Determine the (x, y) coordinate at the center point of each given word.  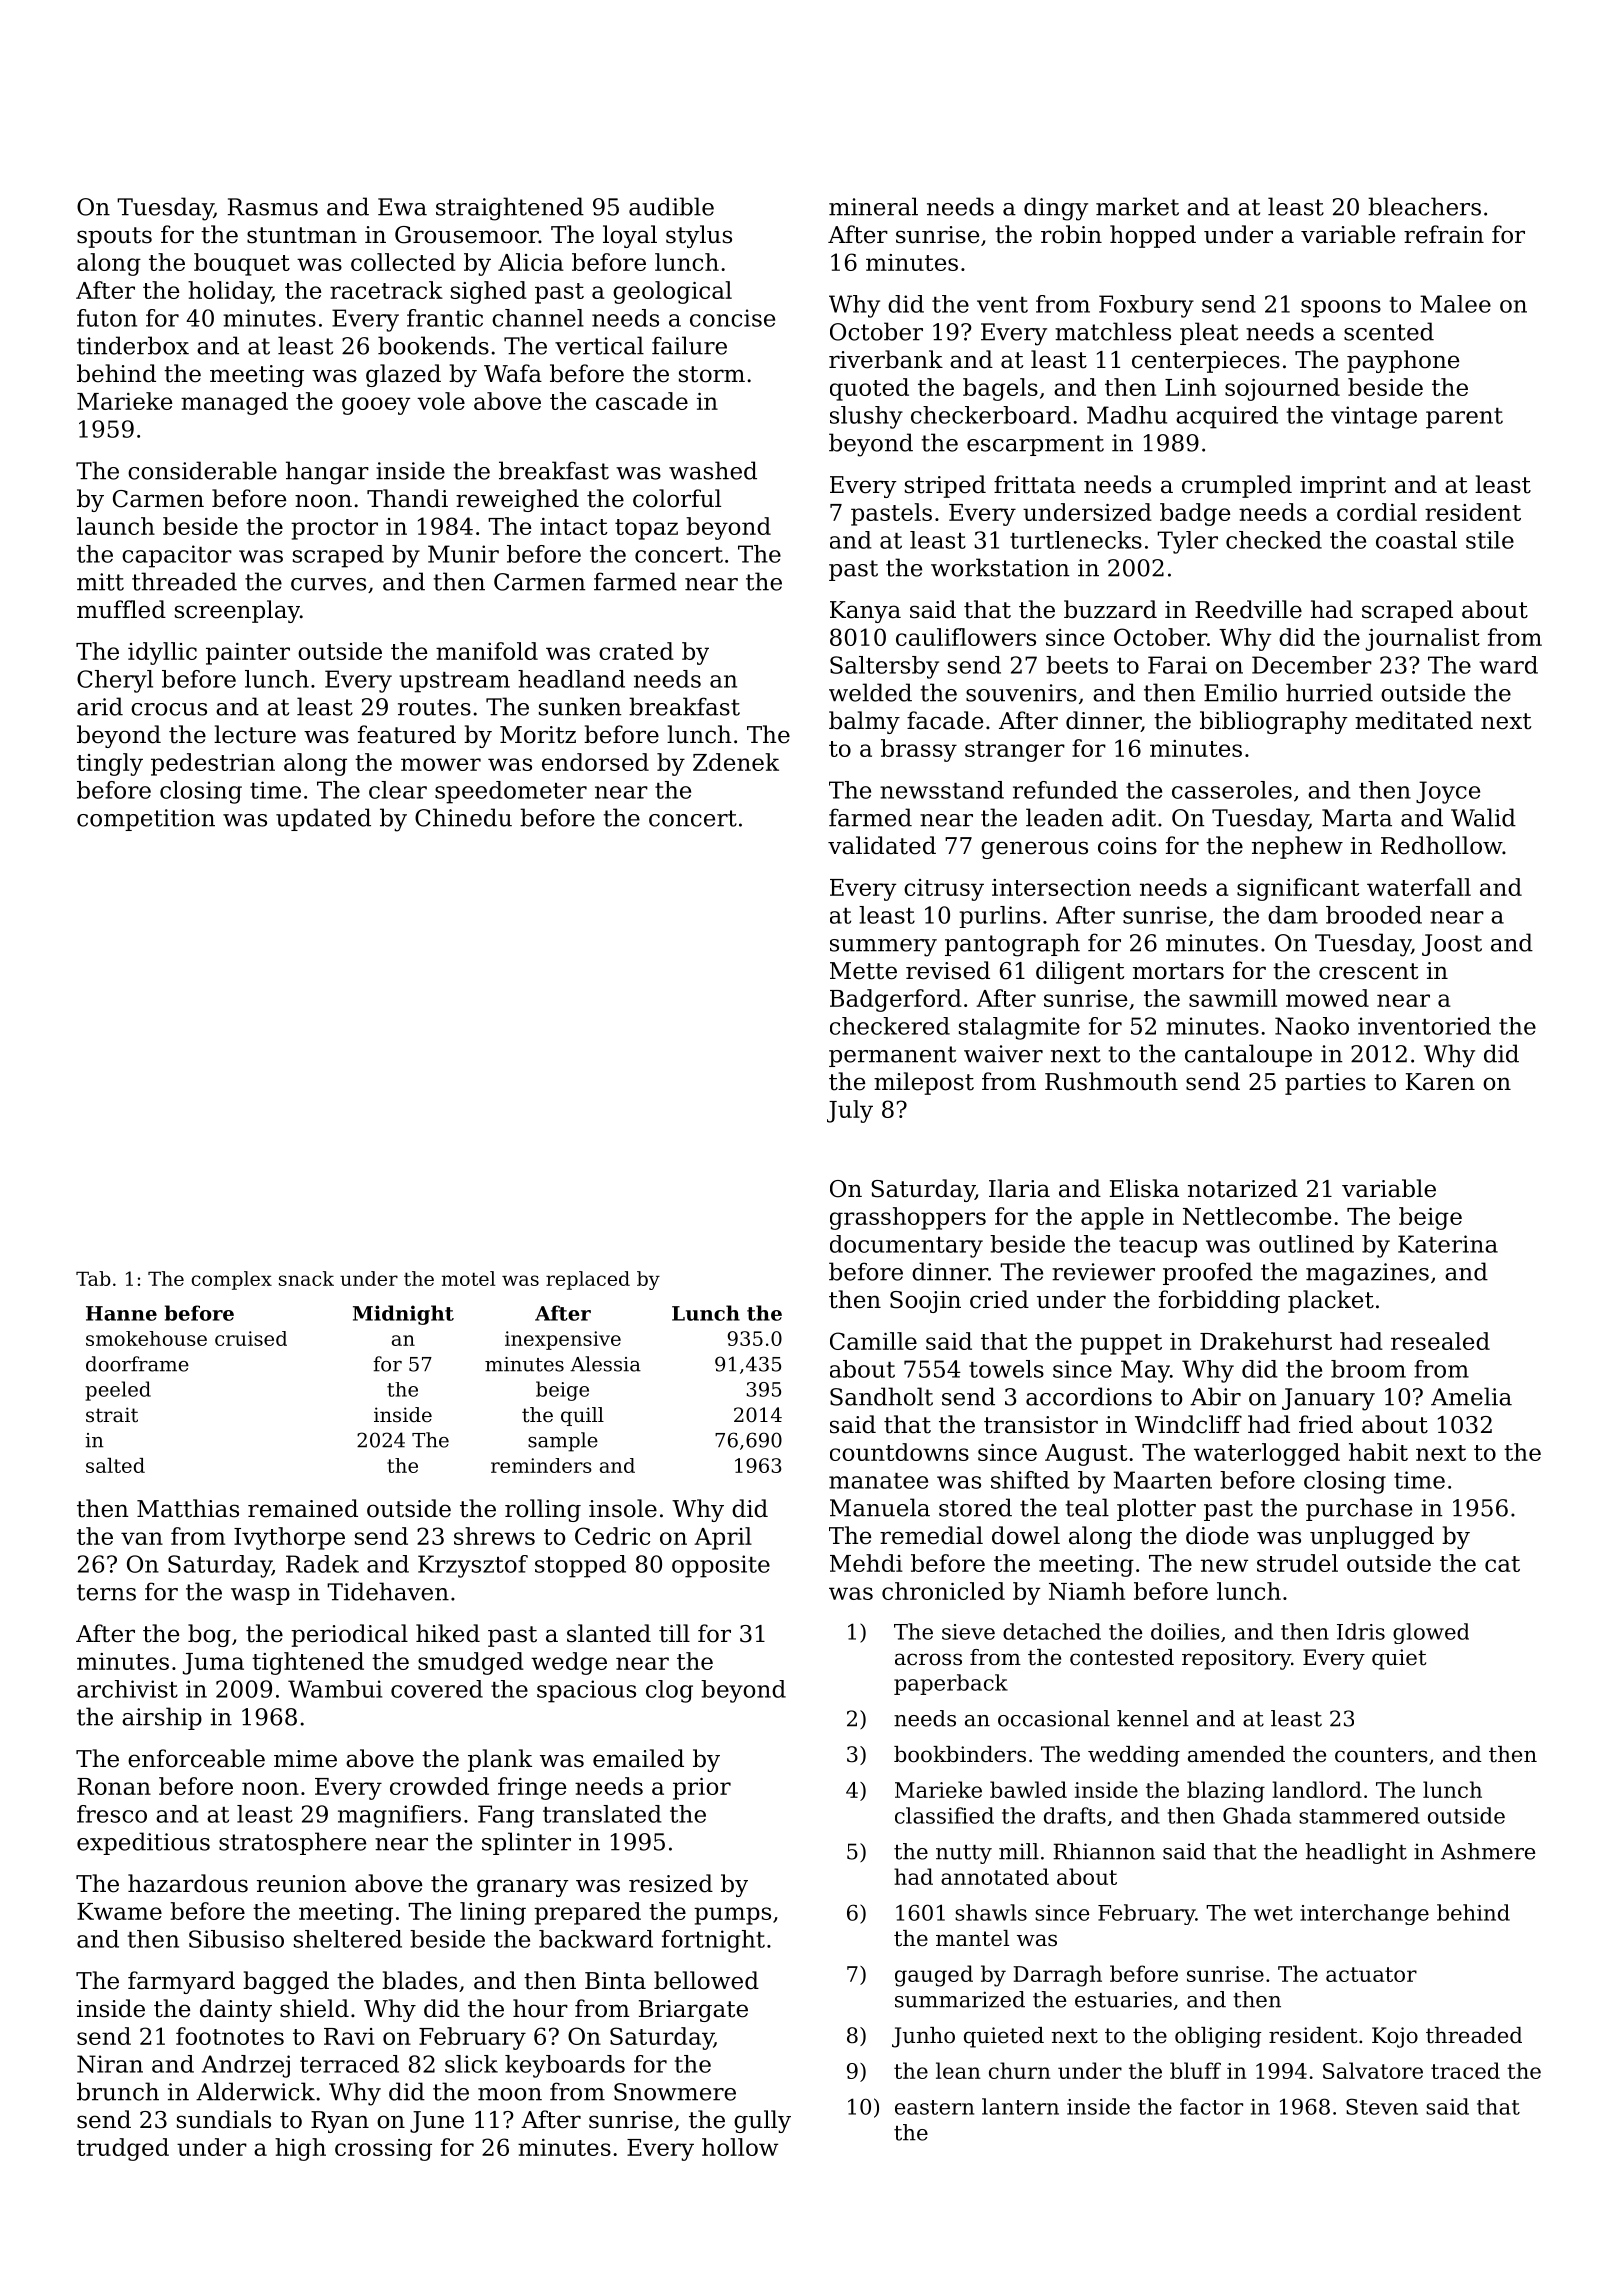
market (1137, 206)
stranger (1015, 751)
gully (762, 2121)
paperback (951, 1684)
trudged (123, 2149)
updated (323, 819)
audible (671, 206)
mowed (1327, 998)
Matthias (188, 1508)
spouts (114, 237)
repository (1236, 1659)
